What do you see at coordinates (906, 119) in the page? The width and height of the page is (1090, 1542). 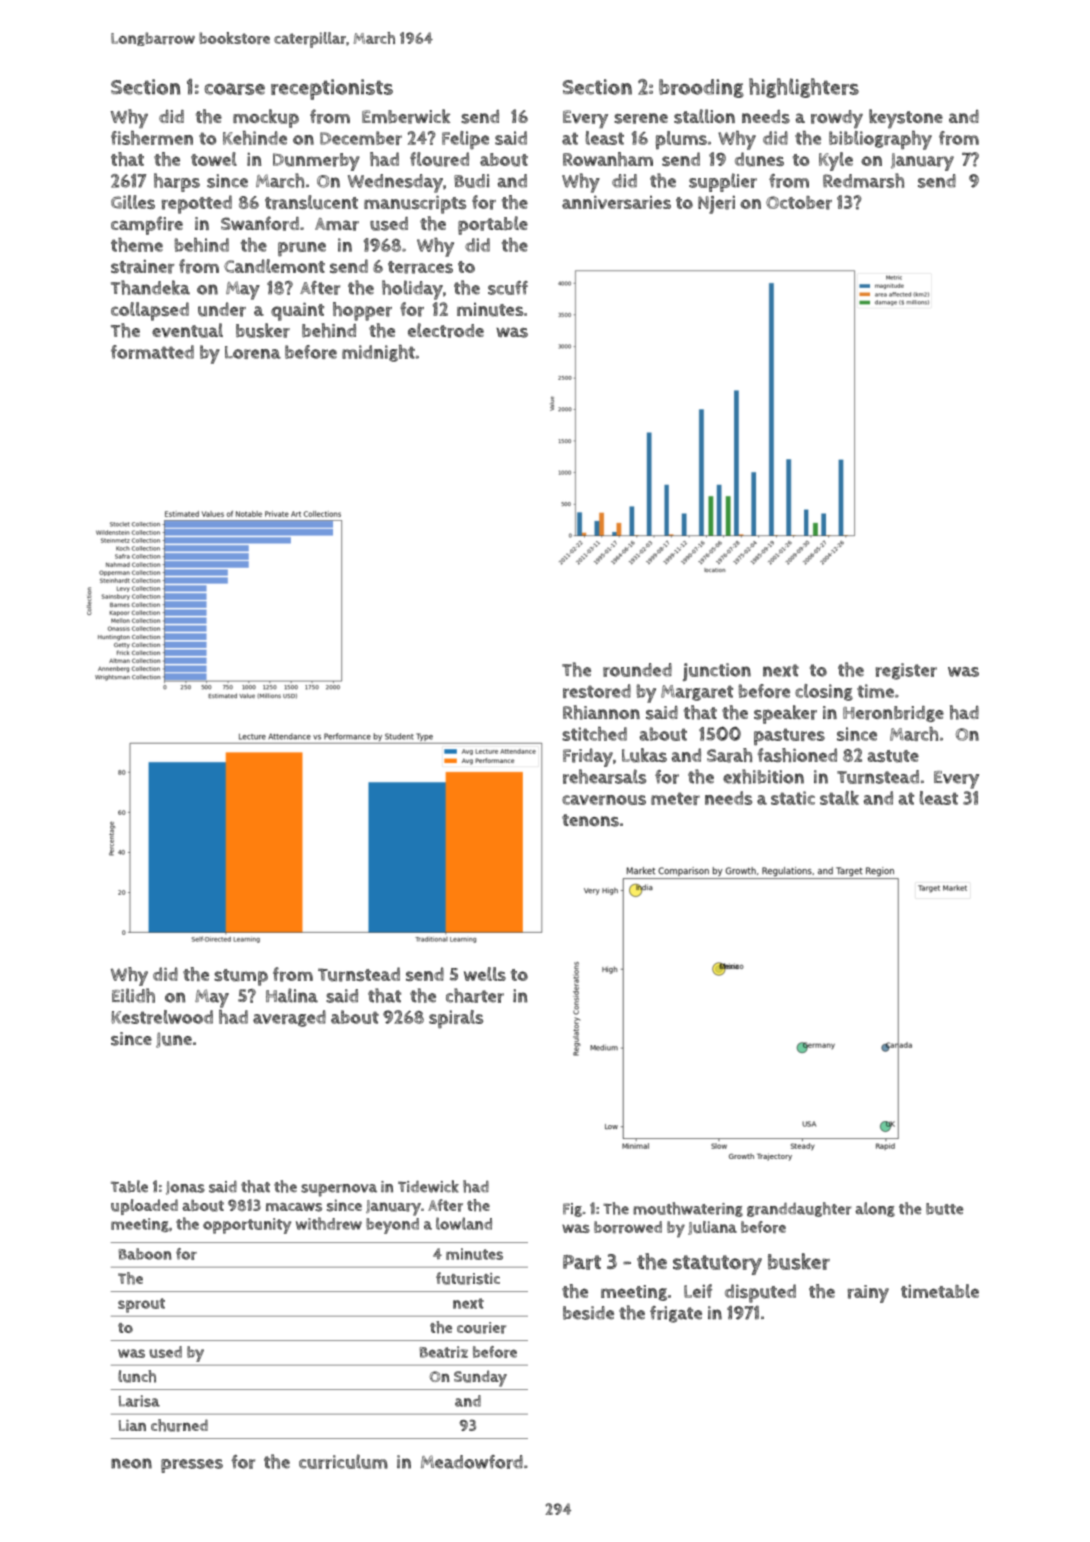 I see `keystone` at bounding box center [906, 119].
